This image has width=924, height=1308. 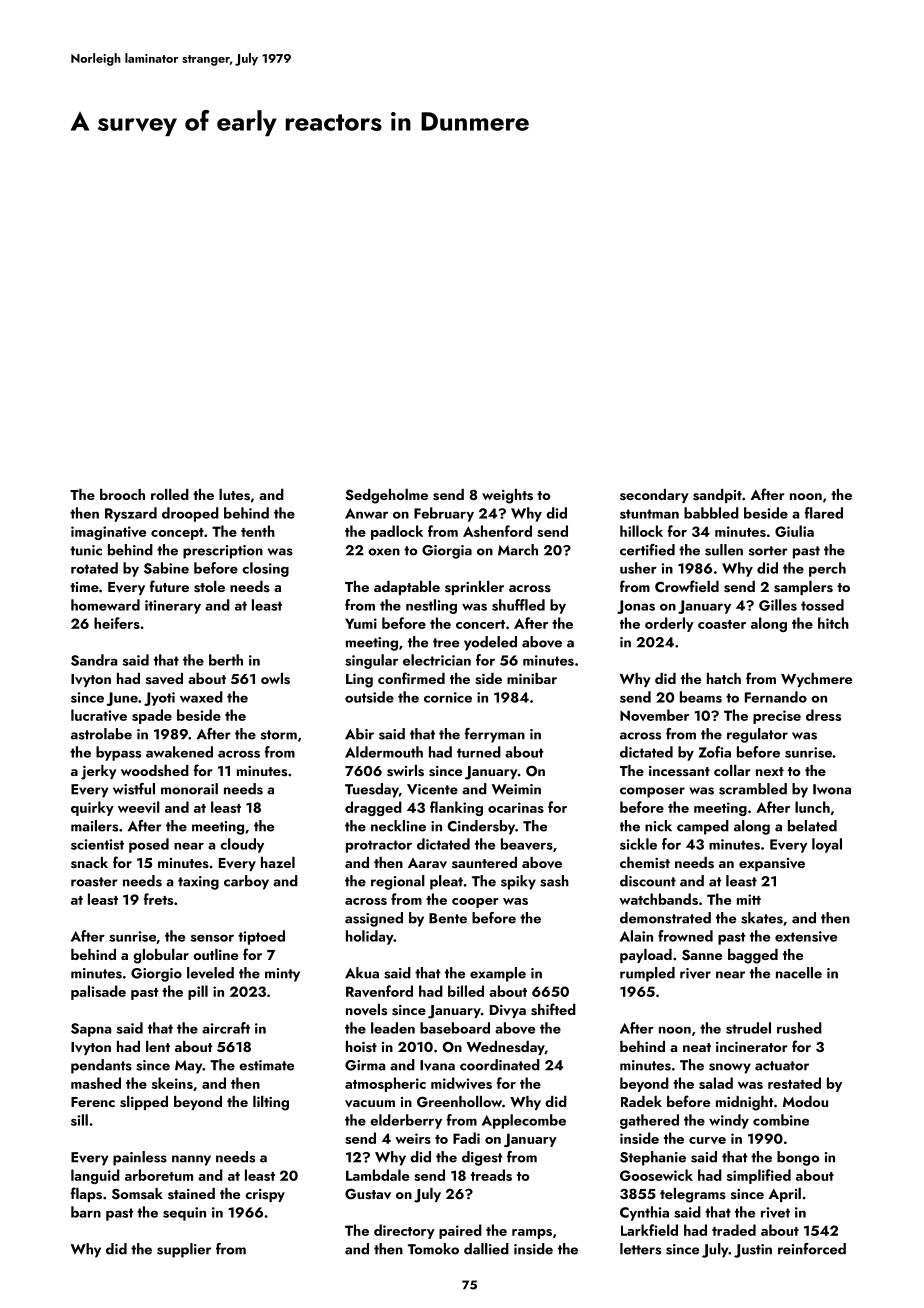 What do you see at coordinates (697, 1047) in the image?
I see `neat` at bounding box center [697, 1047].
